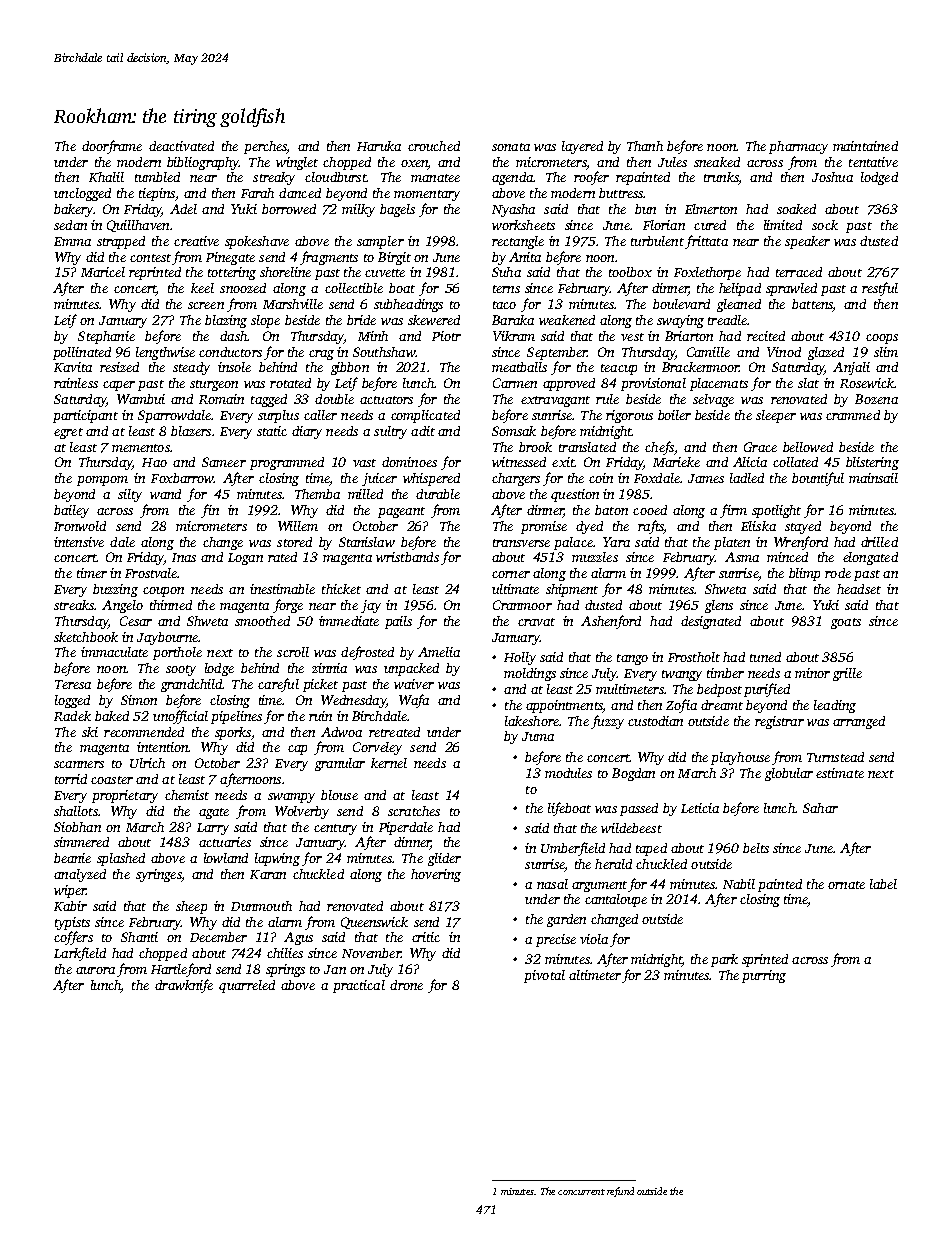  What do you see at coordinates (398, 622) in the image?
I see `pails` at bounding box center [398, 622].
